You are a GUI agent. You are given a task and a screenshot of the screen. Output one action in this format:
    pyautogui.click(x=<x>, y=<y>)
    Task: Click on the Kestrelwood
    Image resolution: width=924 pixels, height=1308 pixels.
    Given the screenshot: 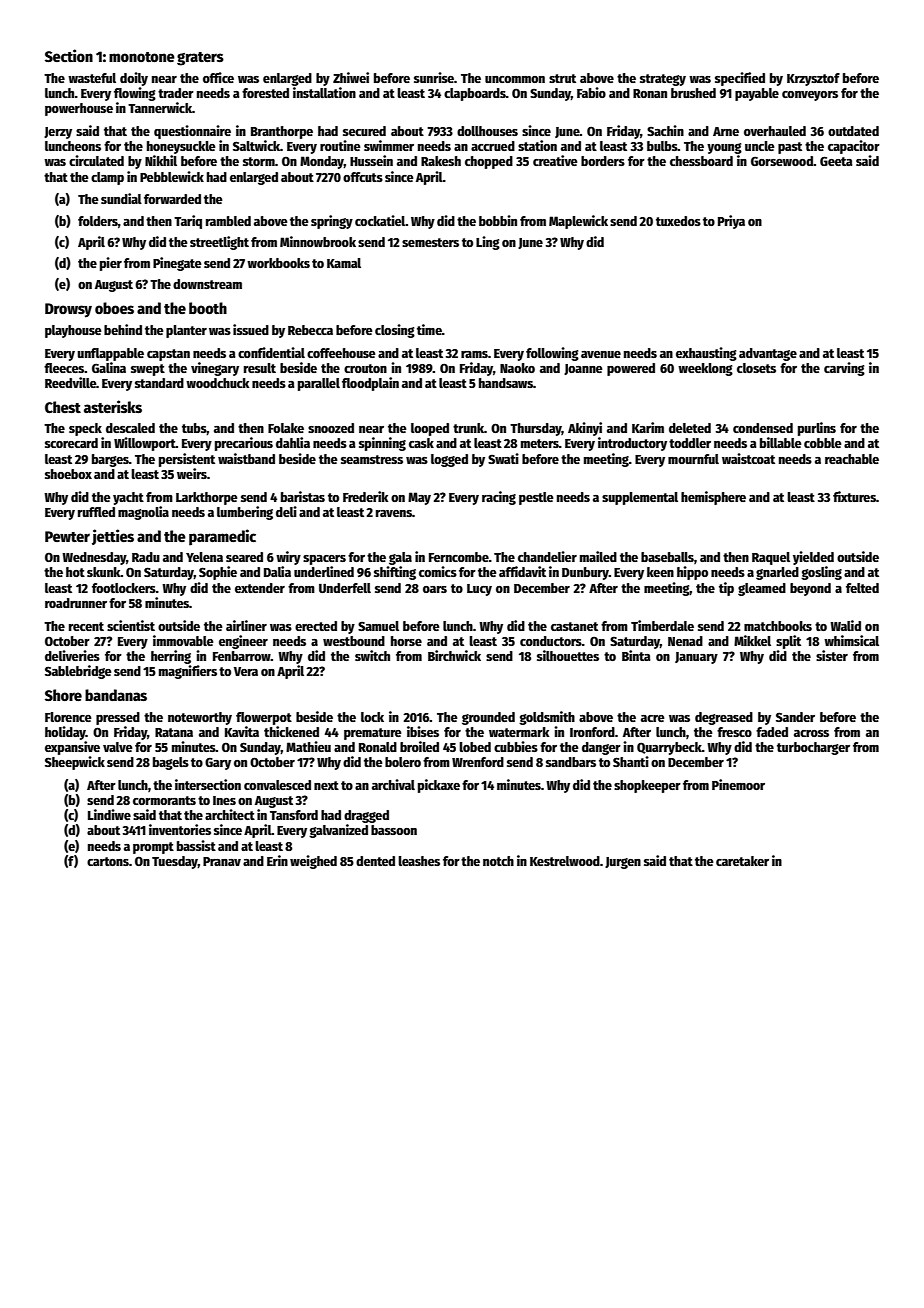 What is the action you would take?
    pyautogui.click(x=565, y=861)
